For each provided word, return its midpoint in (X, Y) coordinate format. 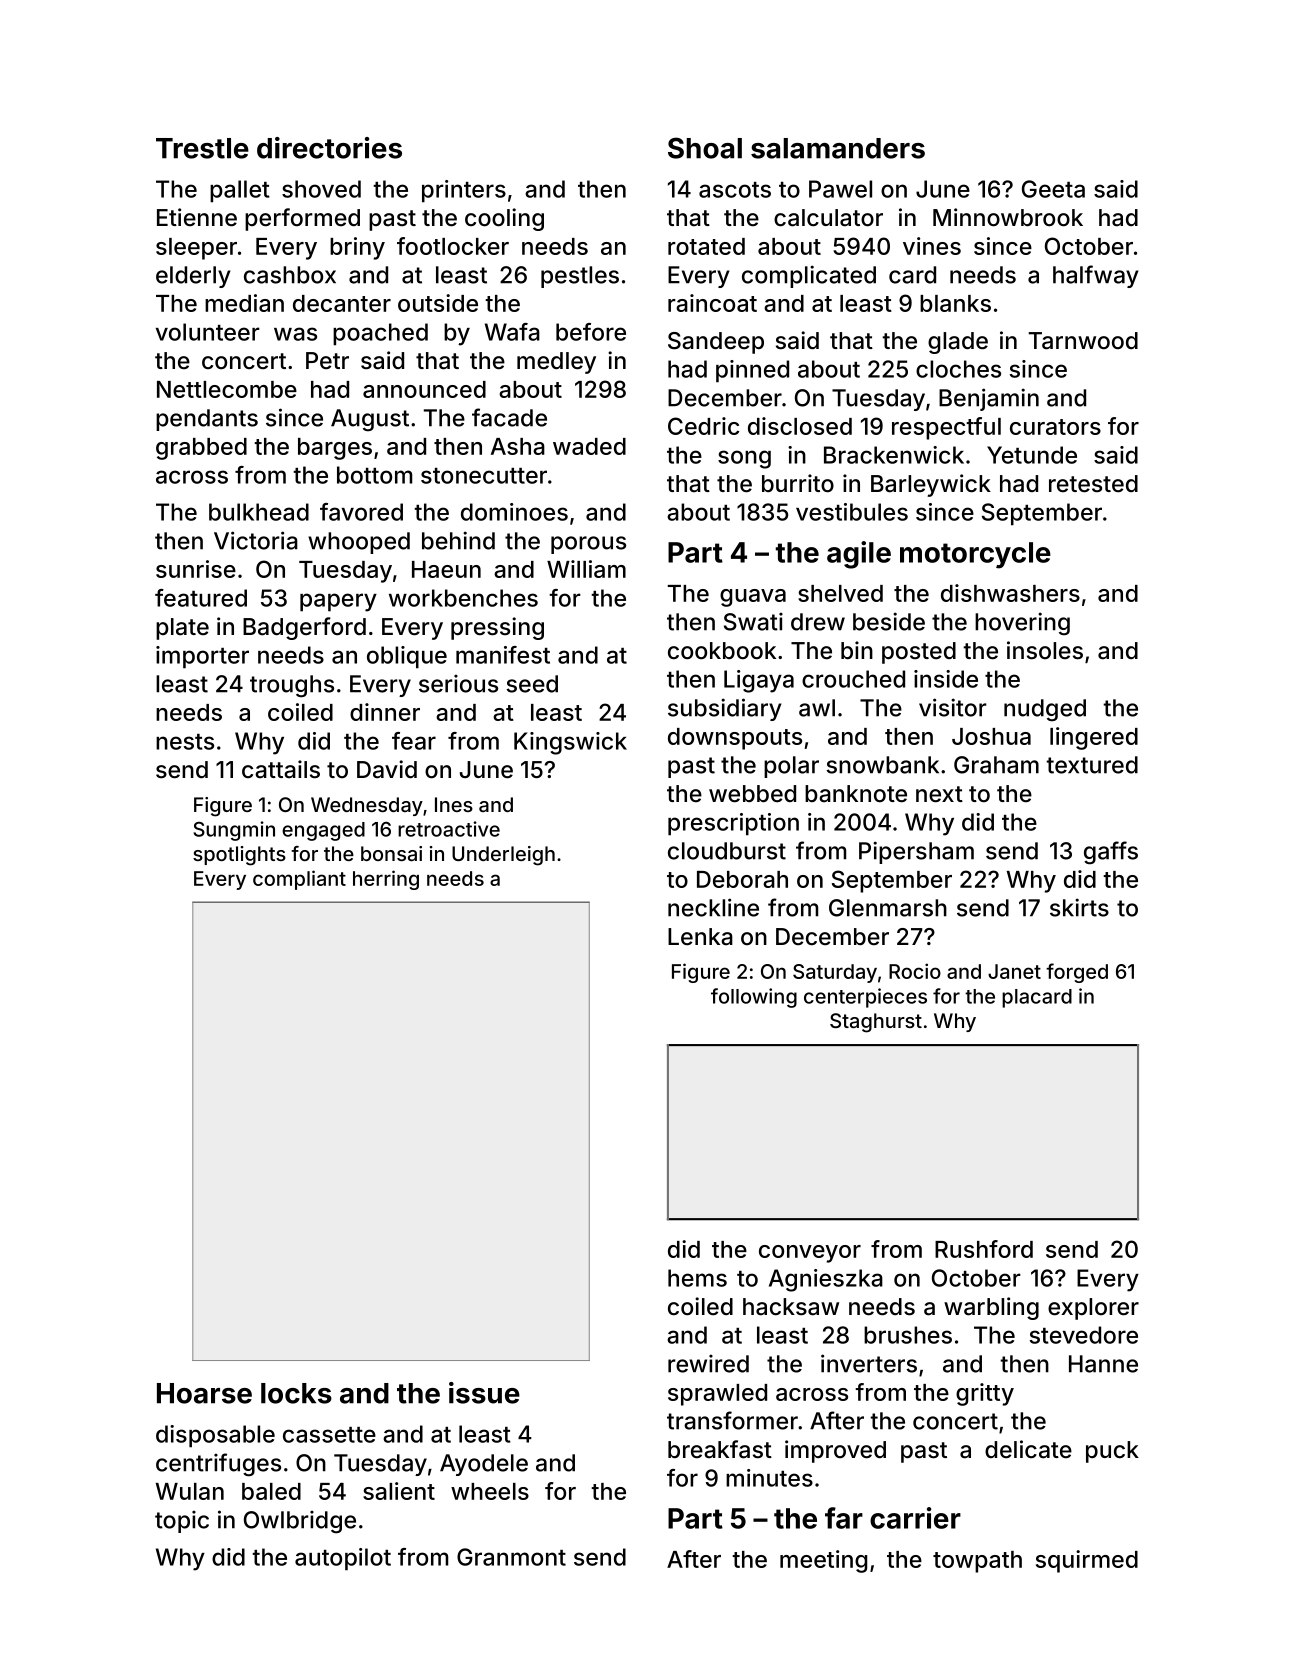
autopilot (343, 1559)
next (939, 794)
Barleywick (931, 485)
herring (386, 880)
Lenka (700, 937)
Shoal (705, 148)
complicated (809, 276)
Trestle (202, 148)
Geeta (1053, 189)
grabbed (201, 449)
